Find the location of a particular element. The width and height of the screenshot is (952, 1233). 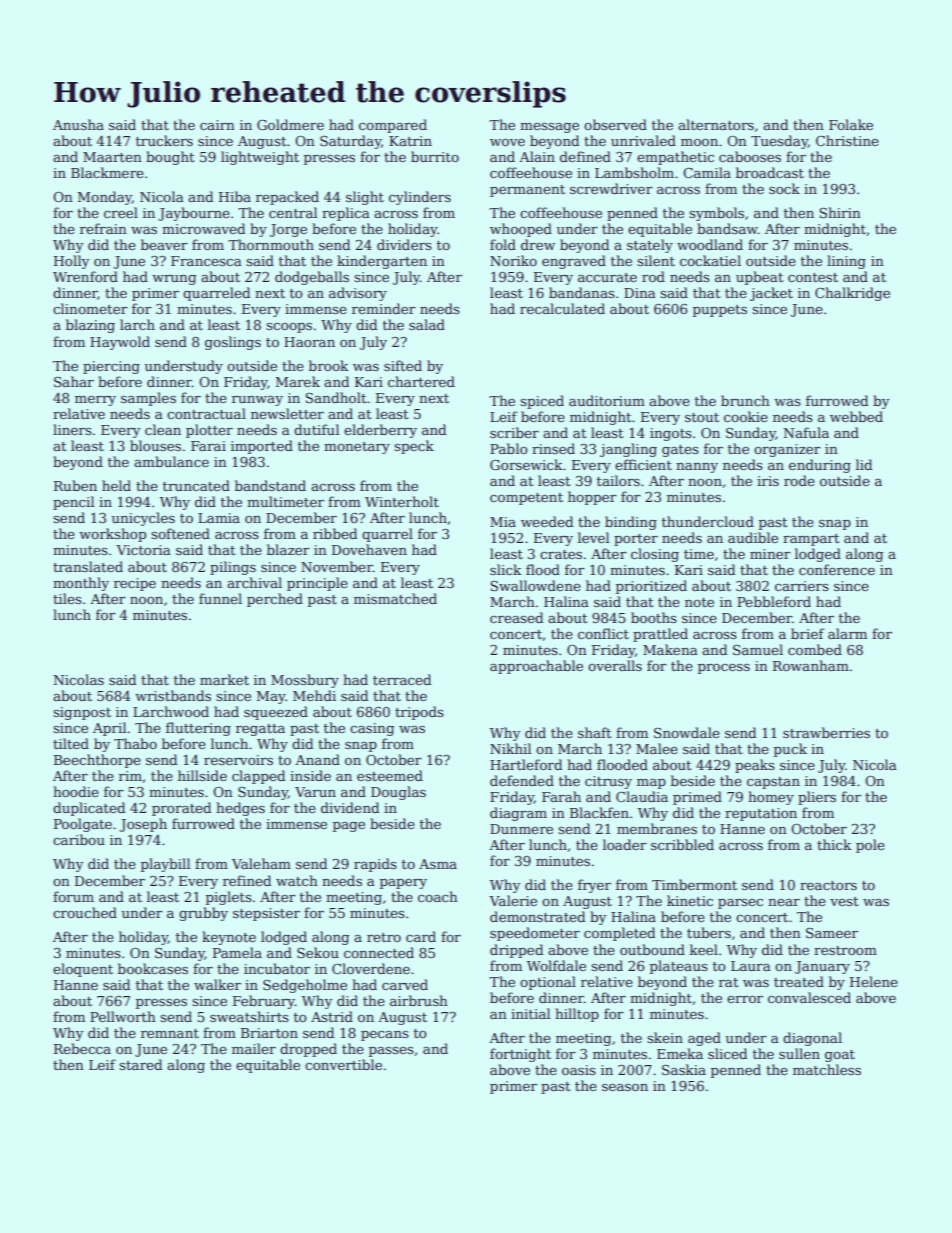

Anusha is located at coordinates (78, 124).
